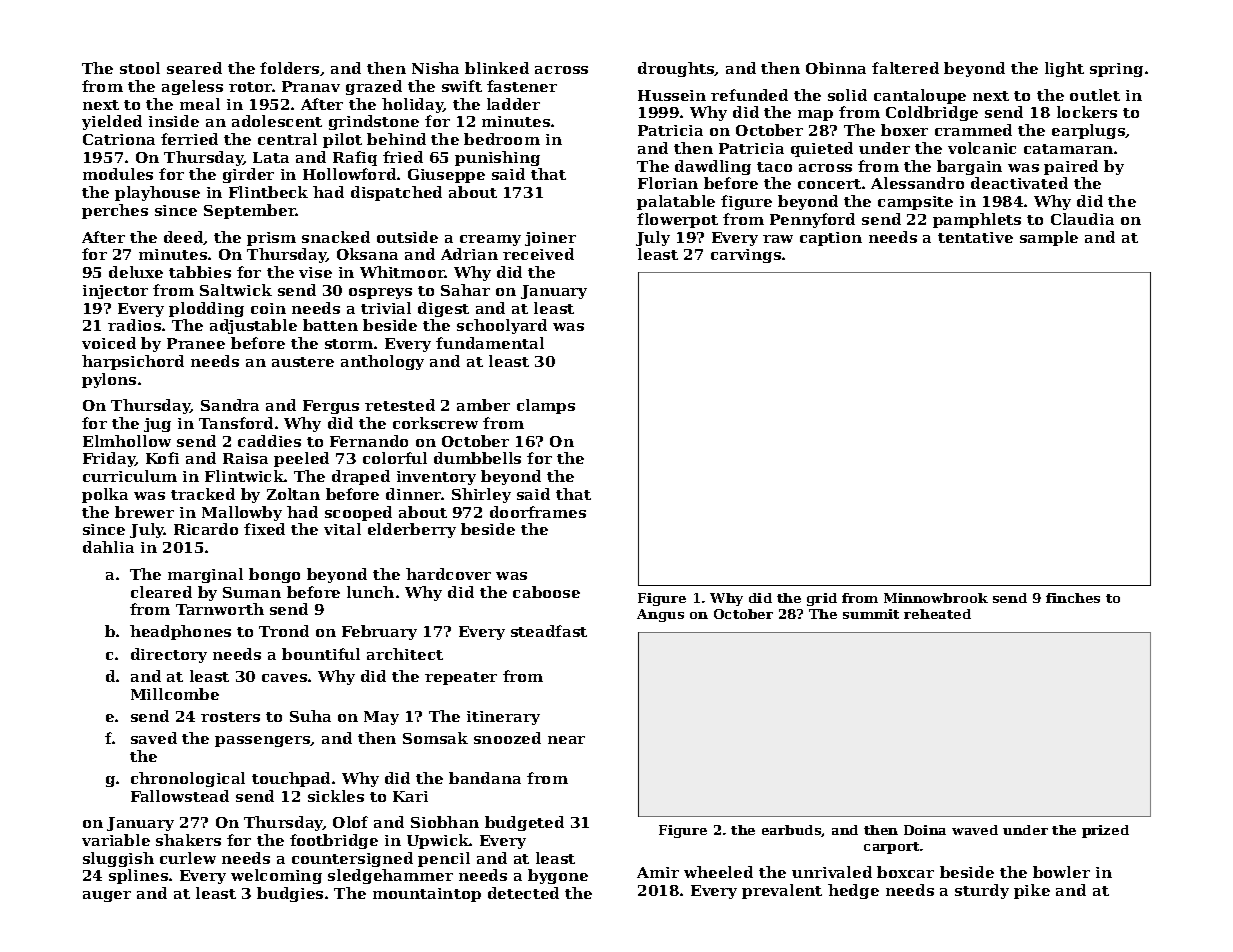 The height and width of the document is (952, 1233). Describe the element at coordinates (205, 575) in the document. I see `marginal` at that location.
